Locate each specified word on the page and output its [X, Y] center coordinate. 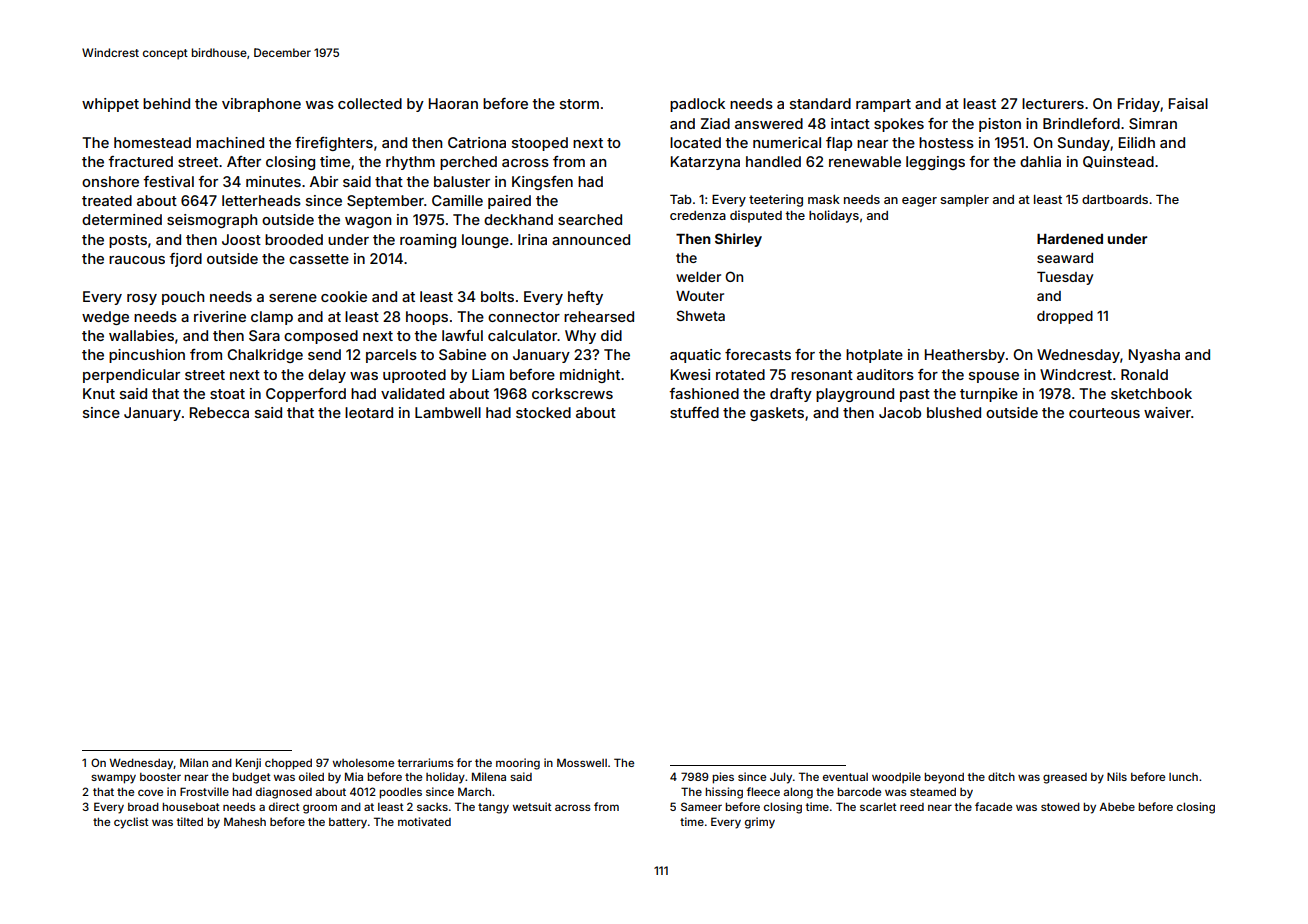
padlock [697, 105]
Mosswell [582, 762]
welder [698, 277]
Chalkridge [265, 356]
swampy [113, 779]
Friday [1139, 105]
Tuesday [1065, 278]
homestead [152, 142]
